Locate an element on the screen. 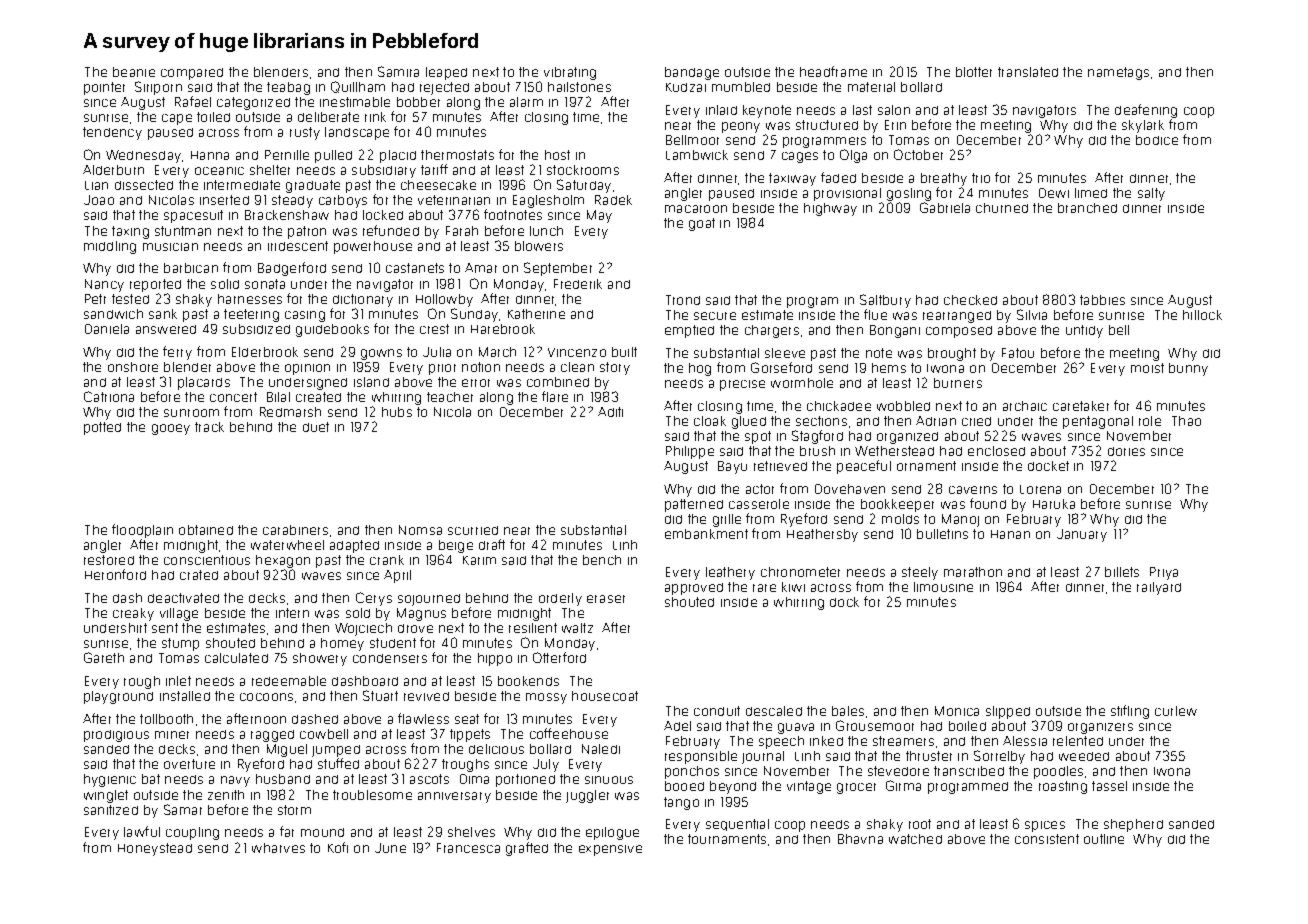  expensive is located at coordinates (610, 850).
